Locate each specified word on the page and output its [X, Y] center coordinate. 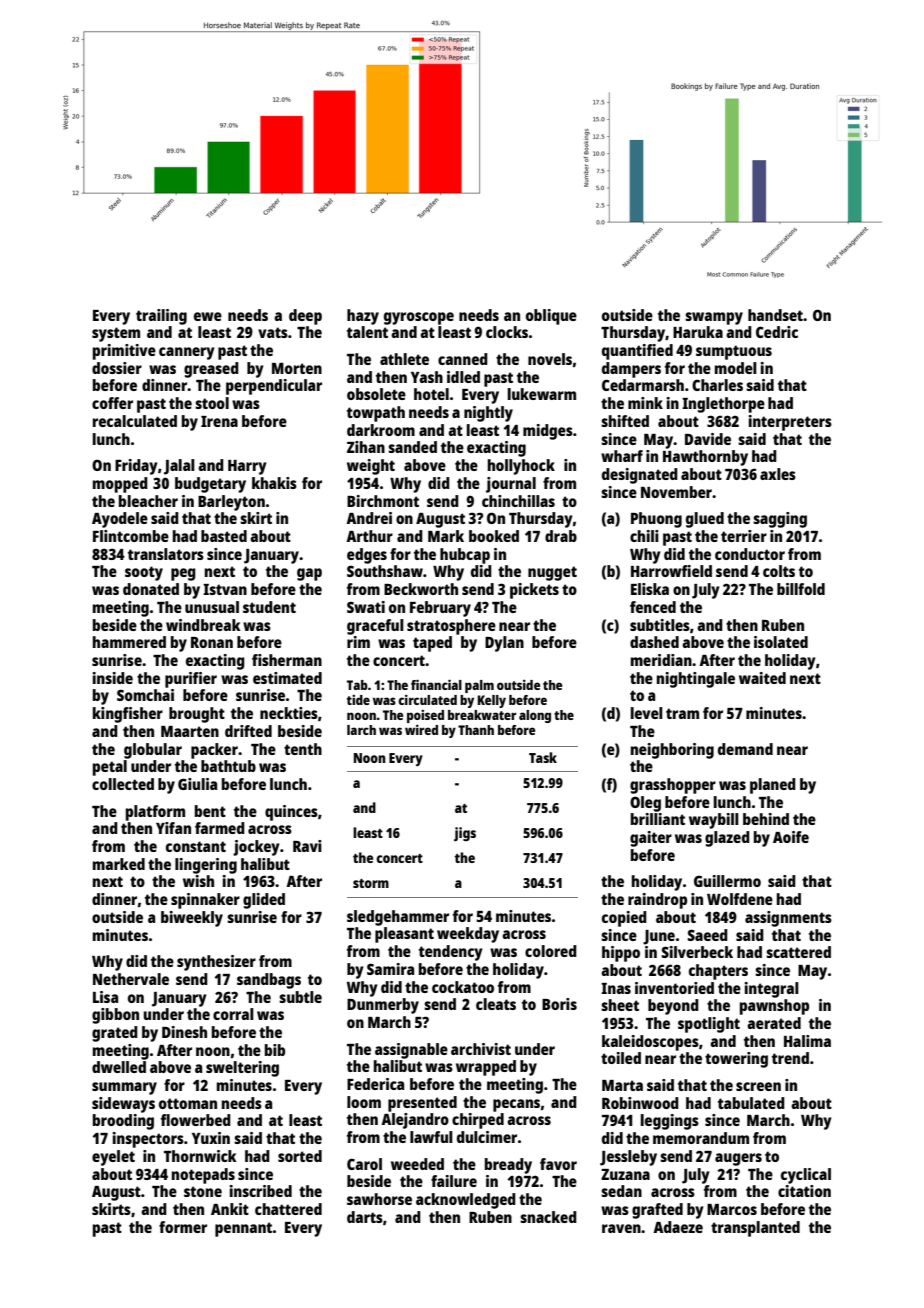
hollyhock [521, 467]
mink [645, 403]
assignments [788, 919]
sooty [144, 573]
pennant [243, 1229]
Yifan [173, 828]
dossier [117, 368]
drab [561, 536]
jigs [465, 834]
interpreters [790, 423]
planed [773, 786]
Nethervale [131, 979]
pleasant [404, 935]
